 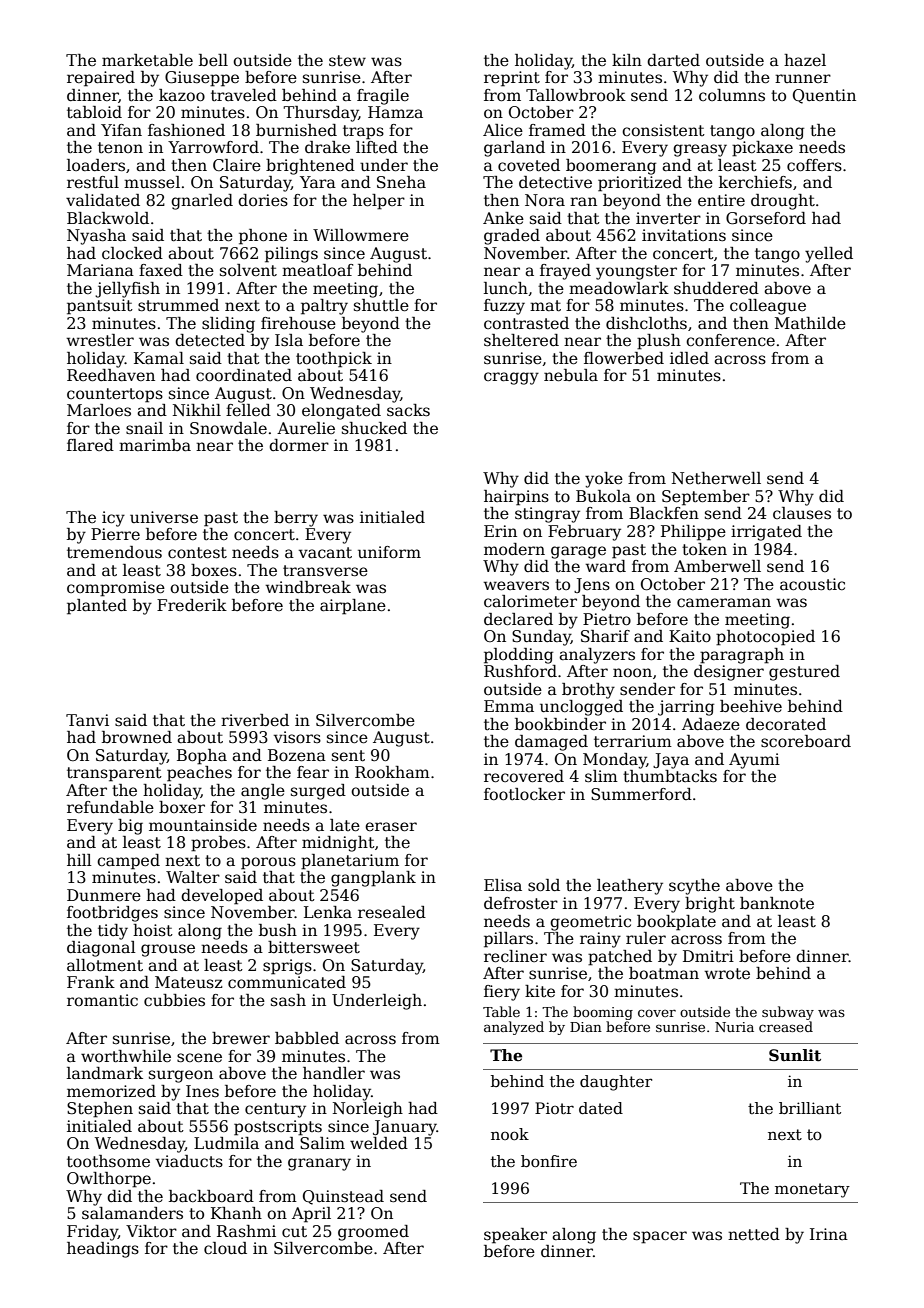 I want to click on eraser, so click(x=391, y=827).
